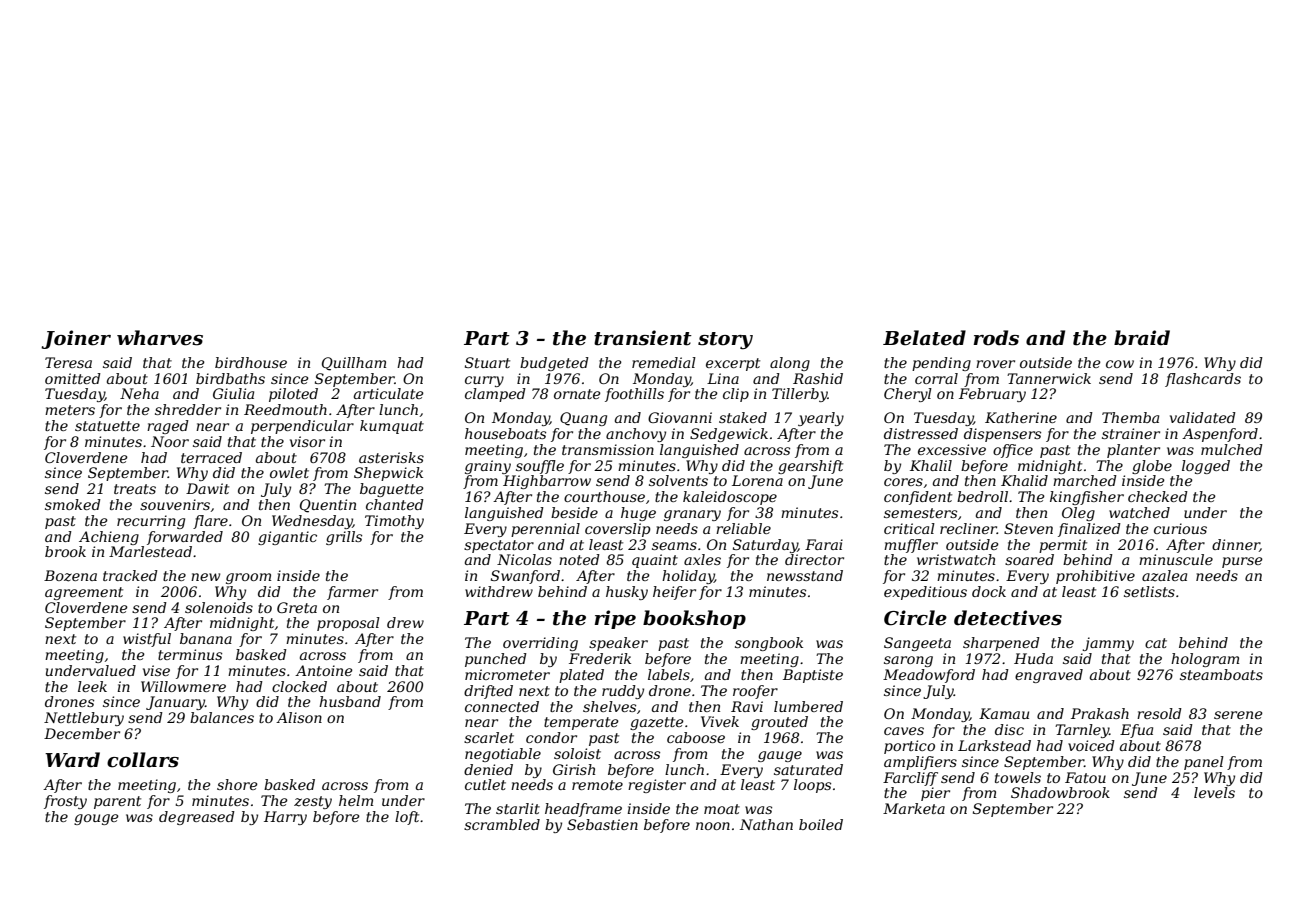 Image resolution: width=1308 pixels, height=924 pixels. Describe the element at coordinates (1203, 380) in the screenshot. I see `flashcards` at that location.
